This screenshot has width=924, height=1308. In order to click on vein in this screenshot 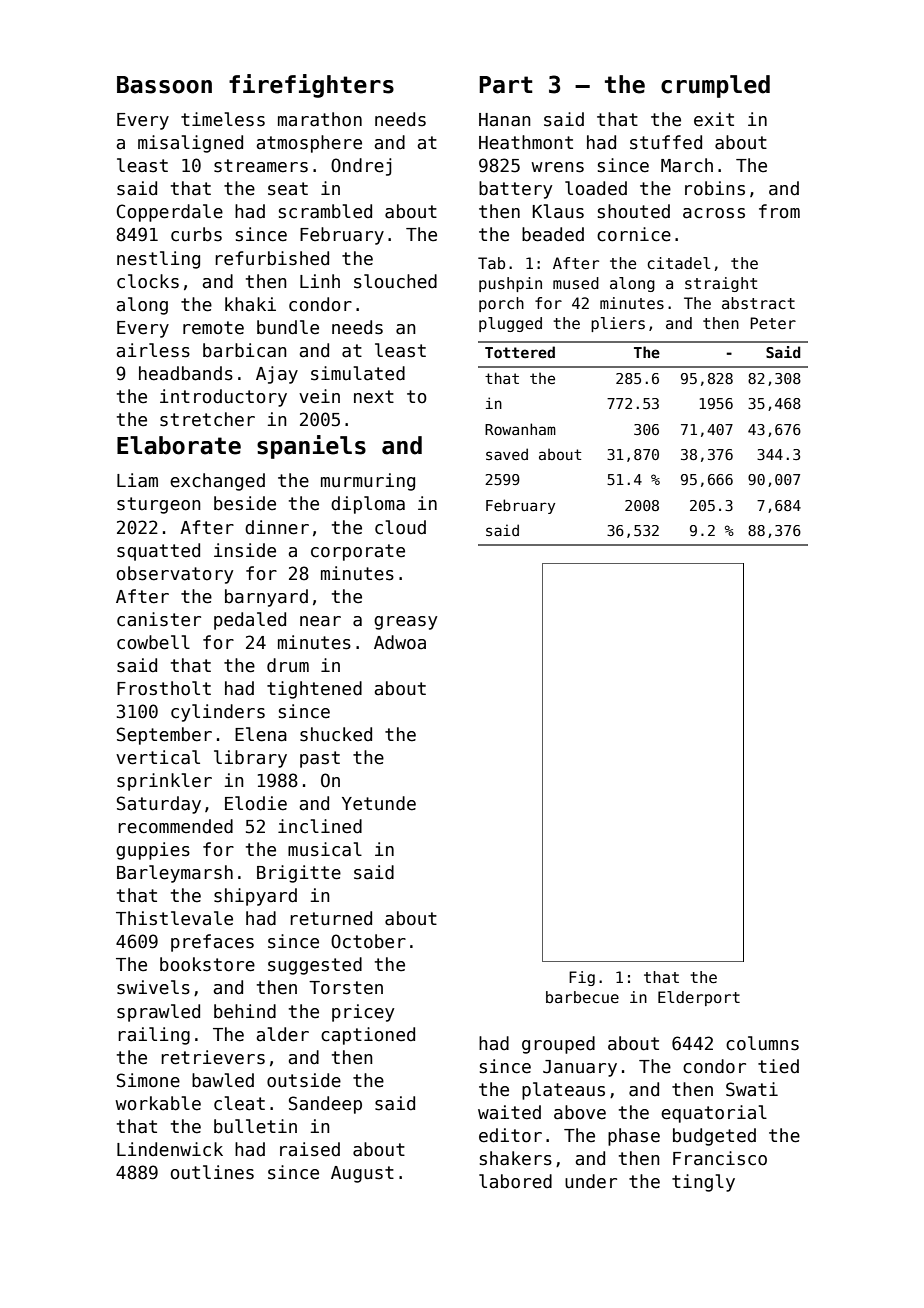, I will do `click(319, 396)`.
